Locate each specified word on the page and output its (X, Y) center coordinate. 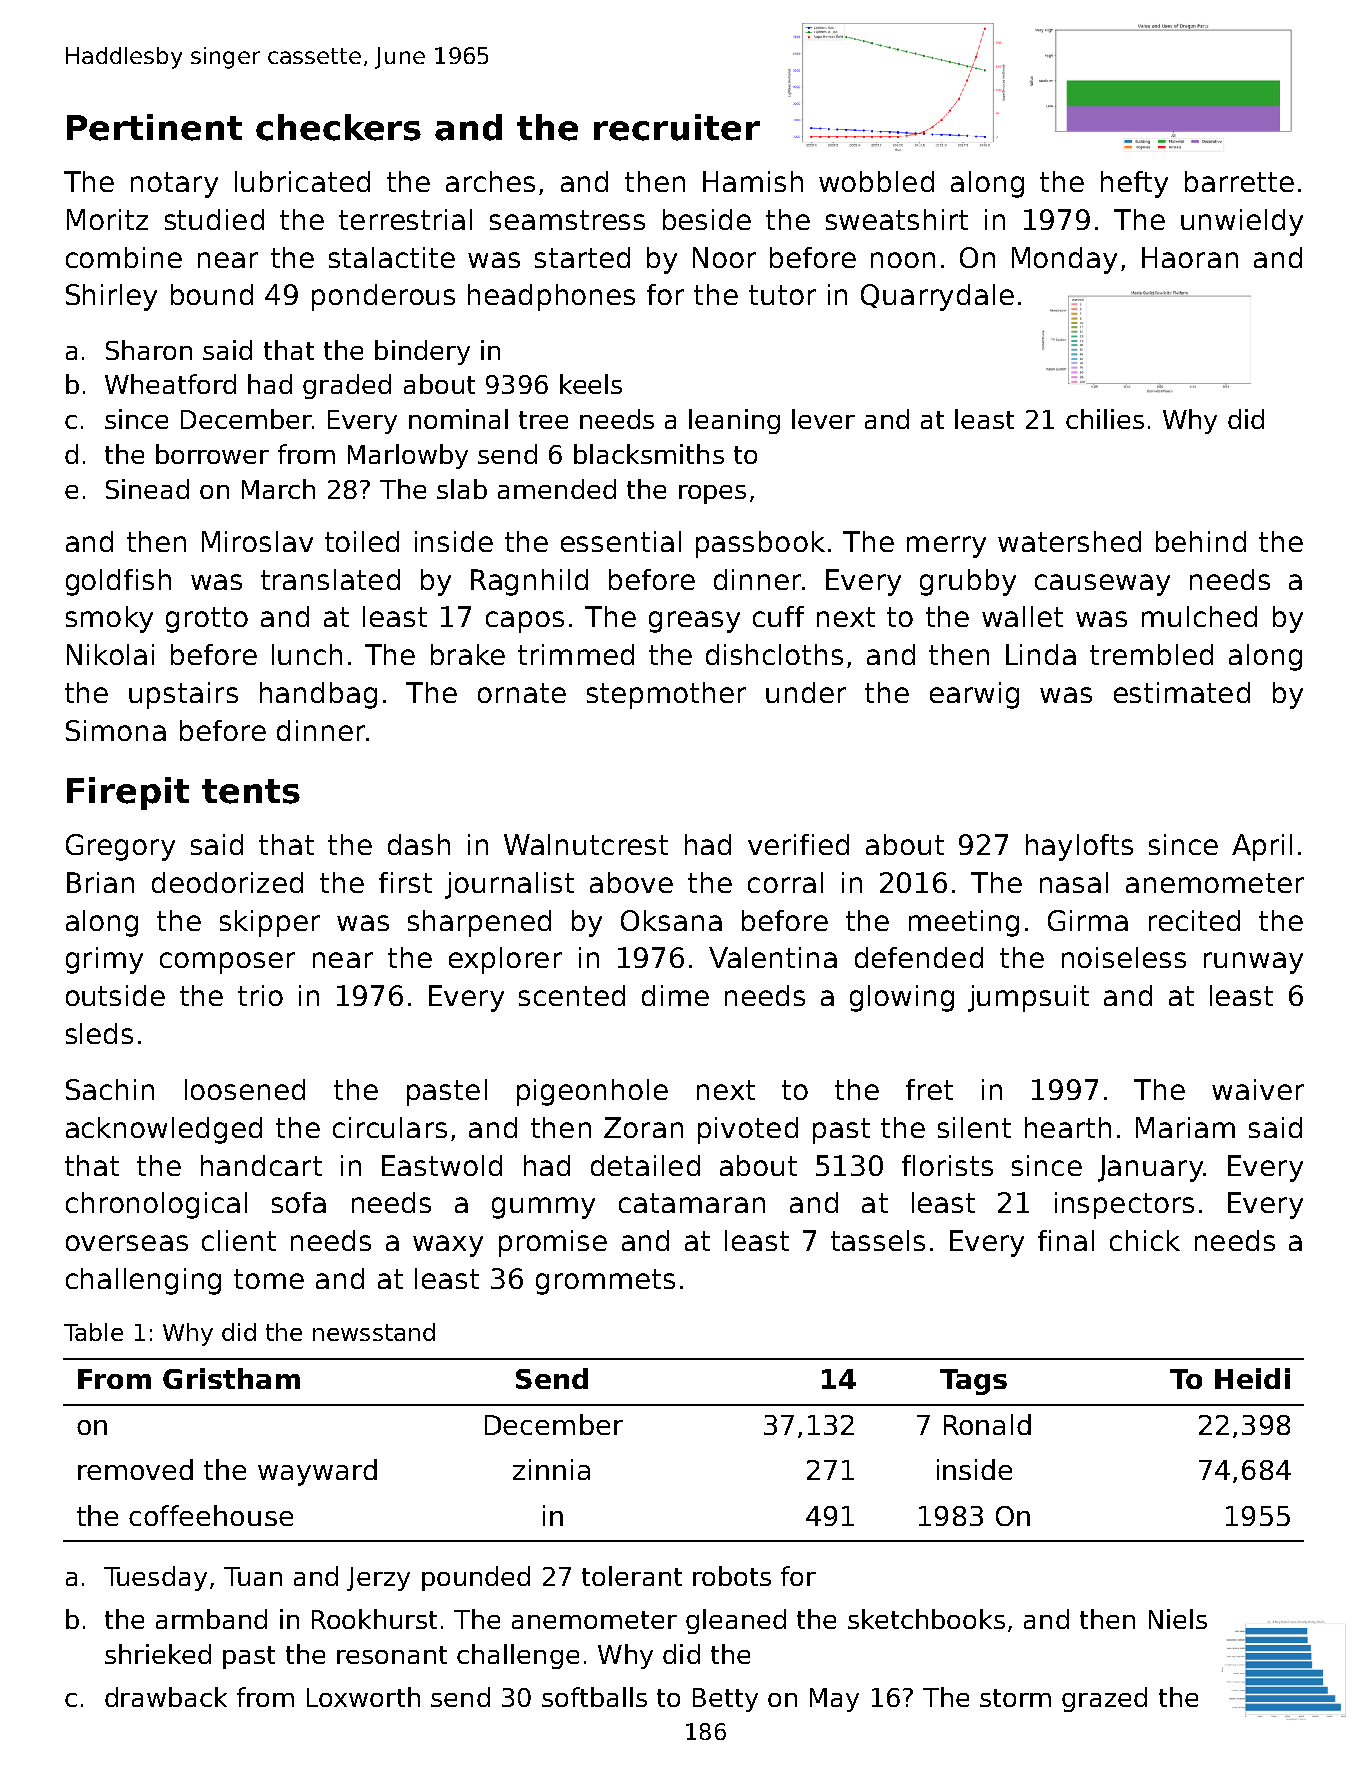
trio (260, 995)
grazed (1104, 1699)
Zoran (643, 1127)
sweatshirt (897, 219)
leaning (734, 421)
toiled (362, 541)
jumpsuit (1028, 998)
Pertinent (154, 127)
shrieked (158, 1654)
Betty (725, 1700)
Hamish (753, 181)
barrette (1239, 181)
